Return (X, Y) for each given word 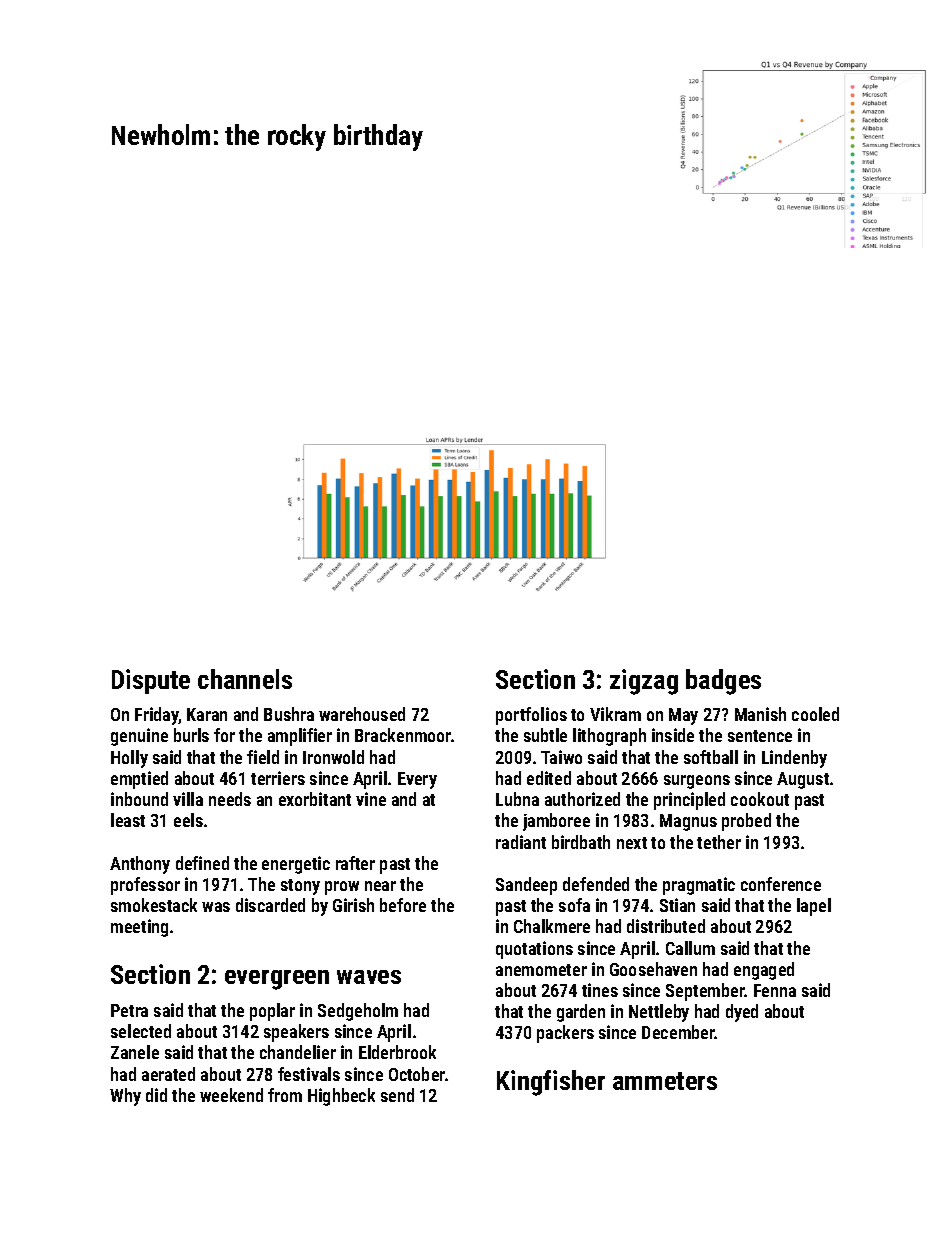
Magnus (688, 822)
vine (371, 799)
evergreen (277, 980)
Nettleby (659, 1013)
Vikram (615, 714)
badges (723, 682)
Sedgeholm (358, 1012)
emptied (139, 780)
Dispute (151, 681)
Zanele (135, 1052)
